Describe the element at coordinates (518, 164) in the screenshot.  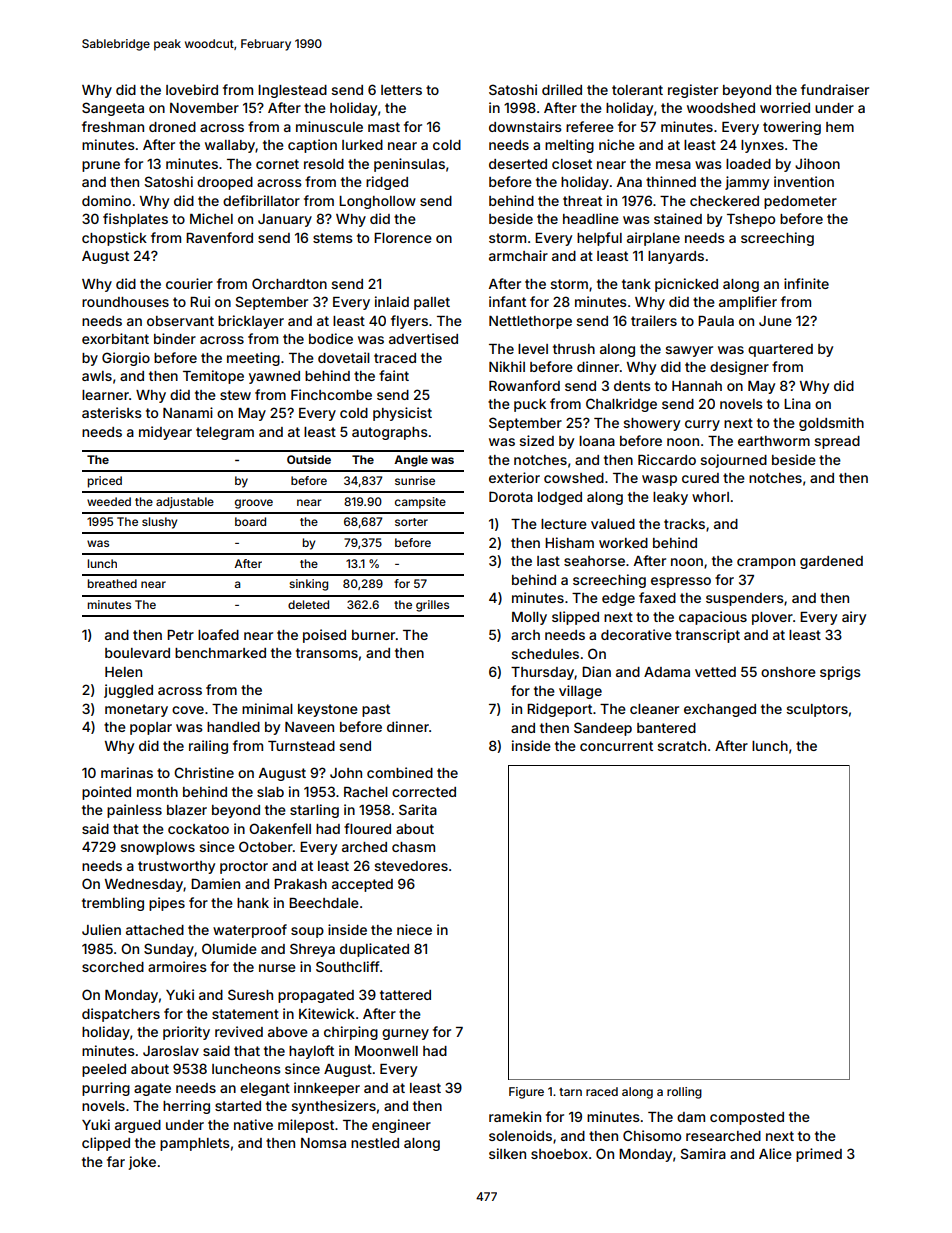
I see `deserted` at that location.
